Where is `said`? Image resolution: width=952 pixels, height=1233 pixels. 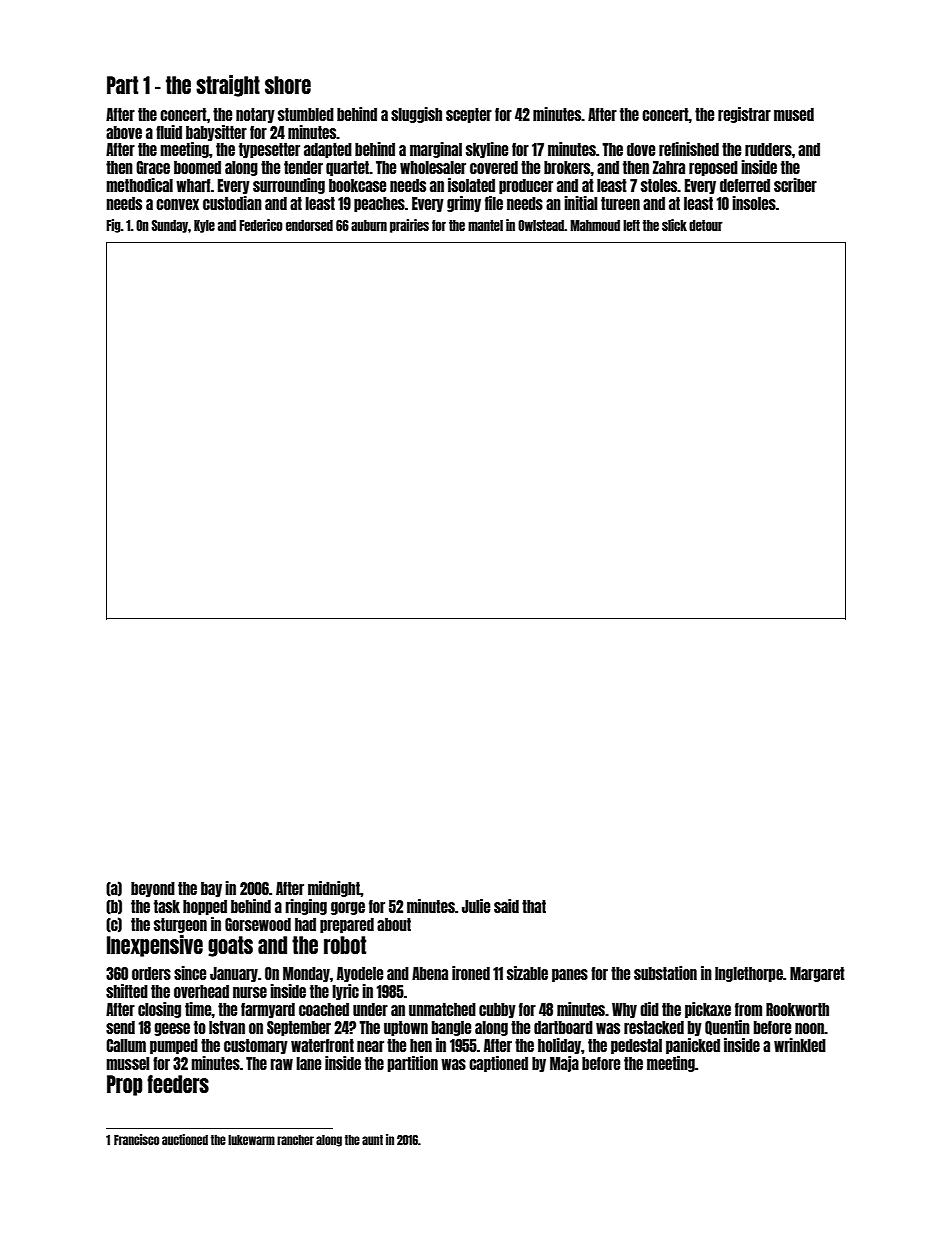
said is located at coordinates (506, 906).
